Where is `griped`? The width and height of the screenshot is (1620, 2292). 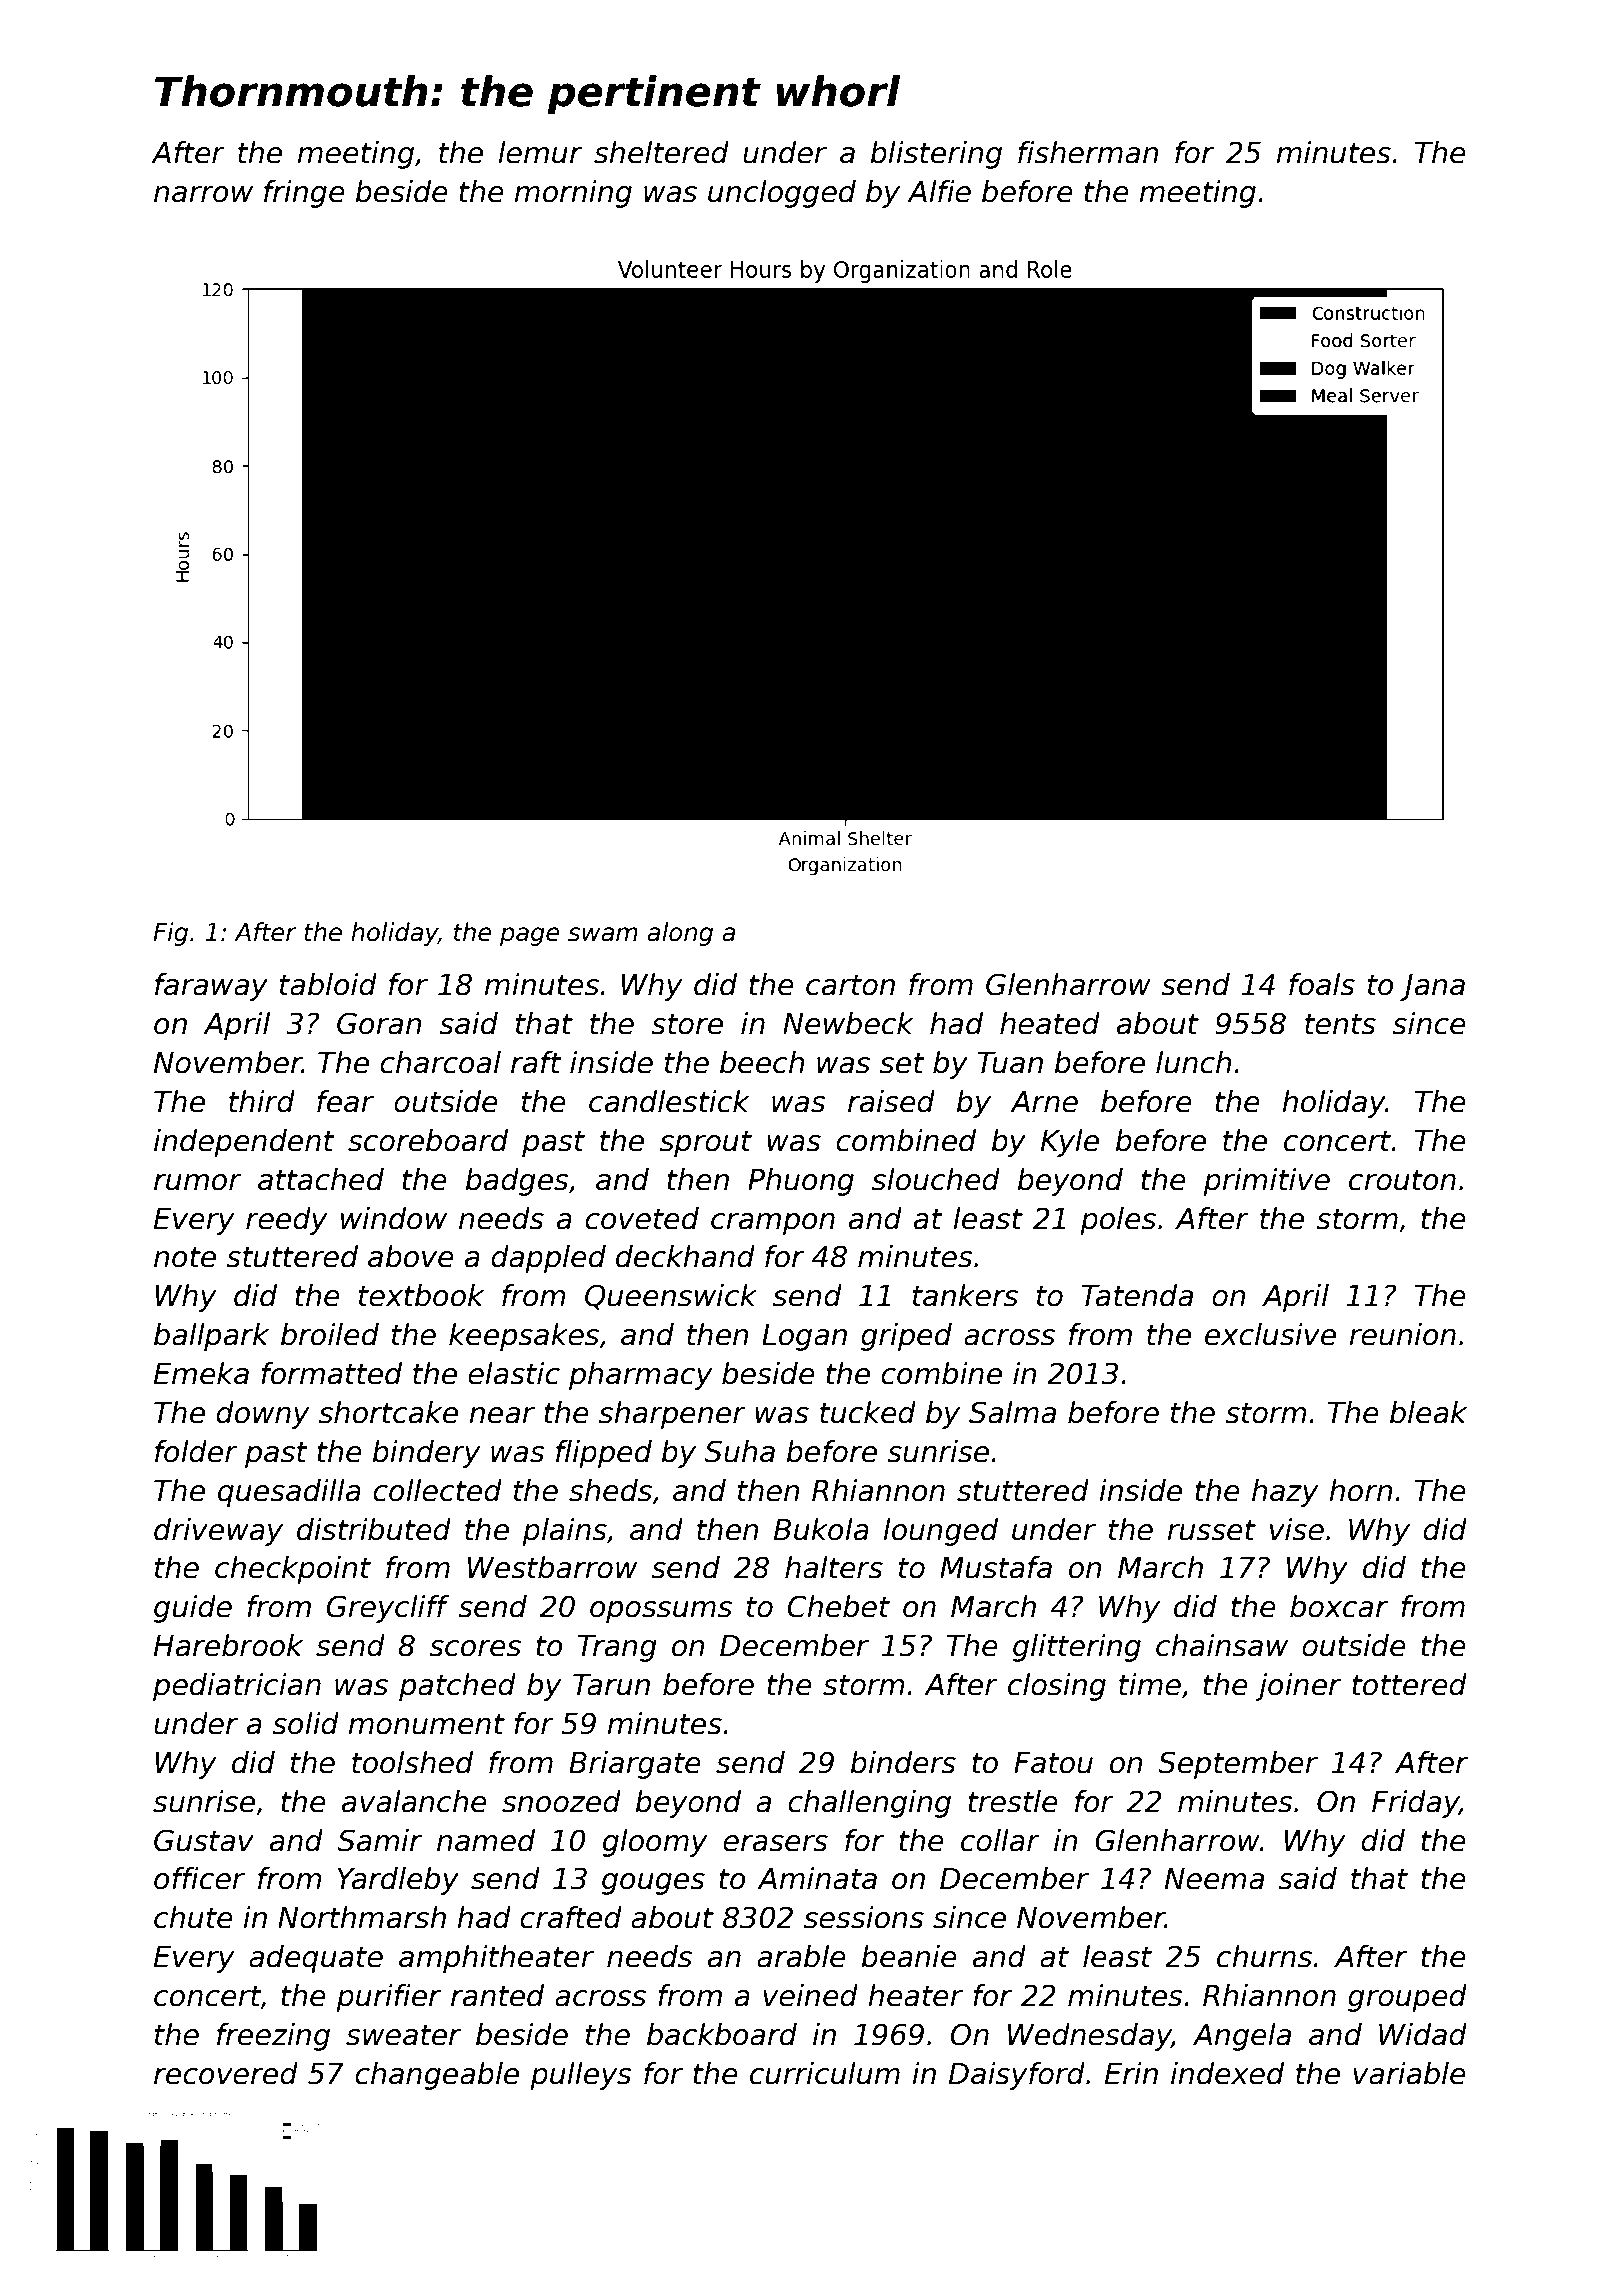 griped is located at coordinates (906, 1337).
